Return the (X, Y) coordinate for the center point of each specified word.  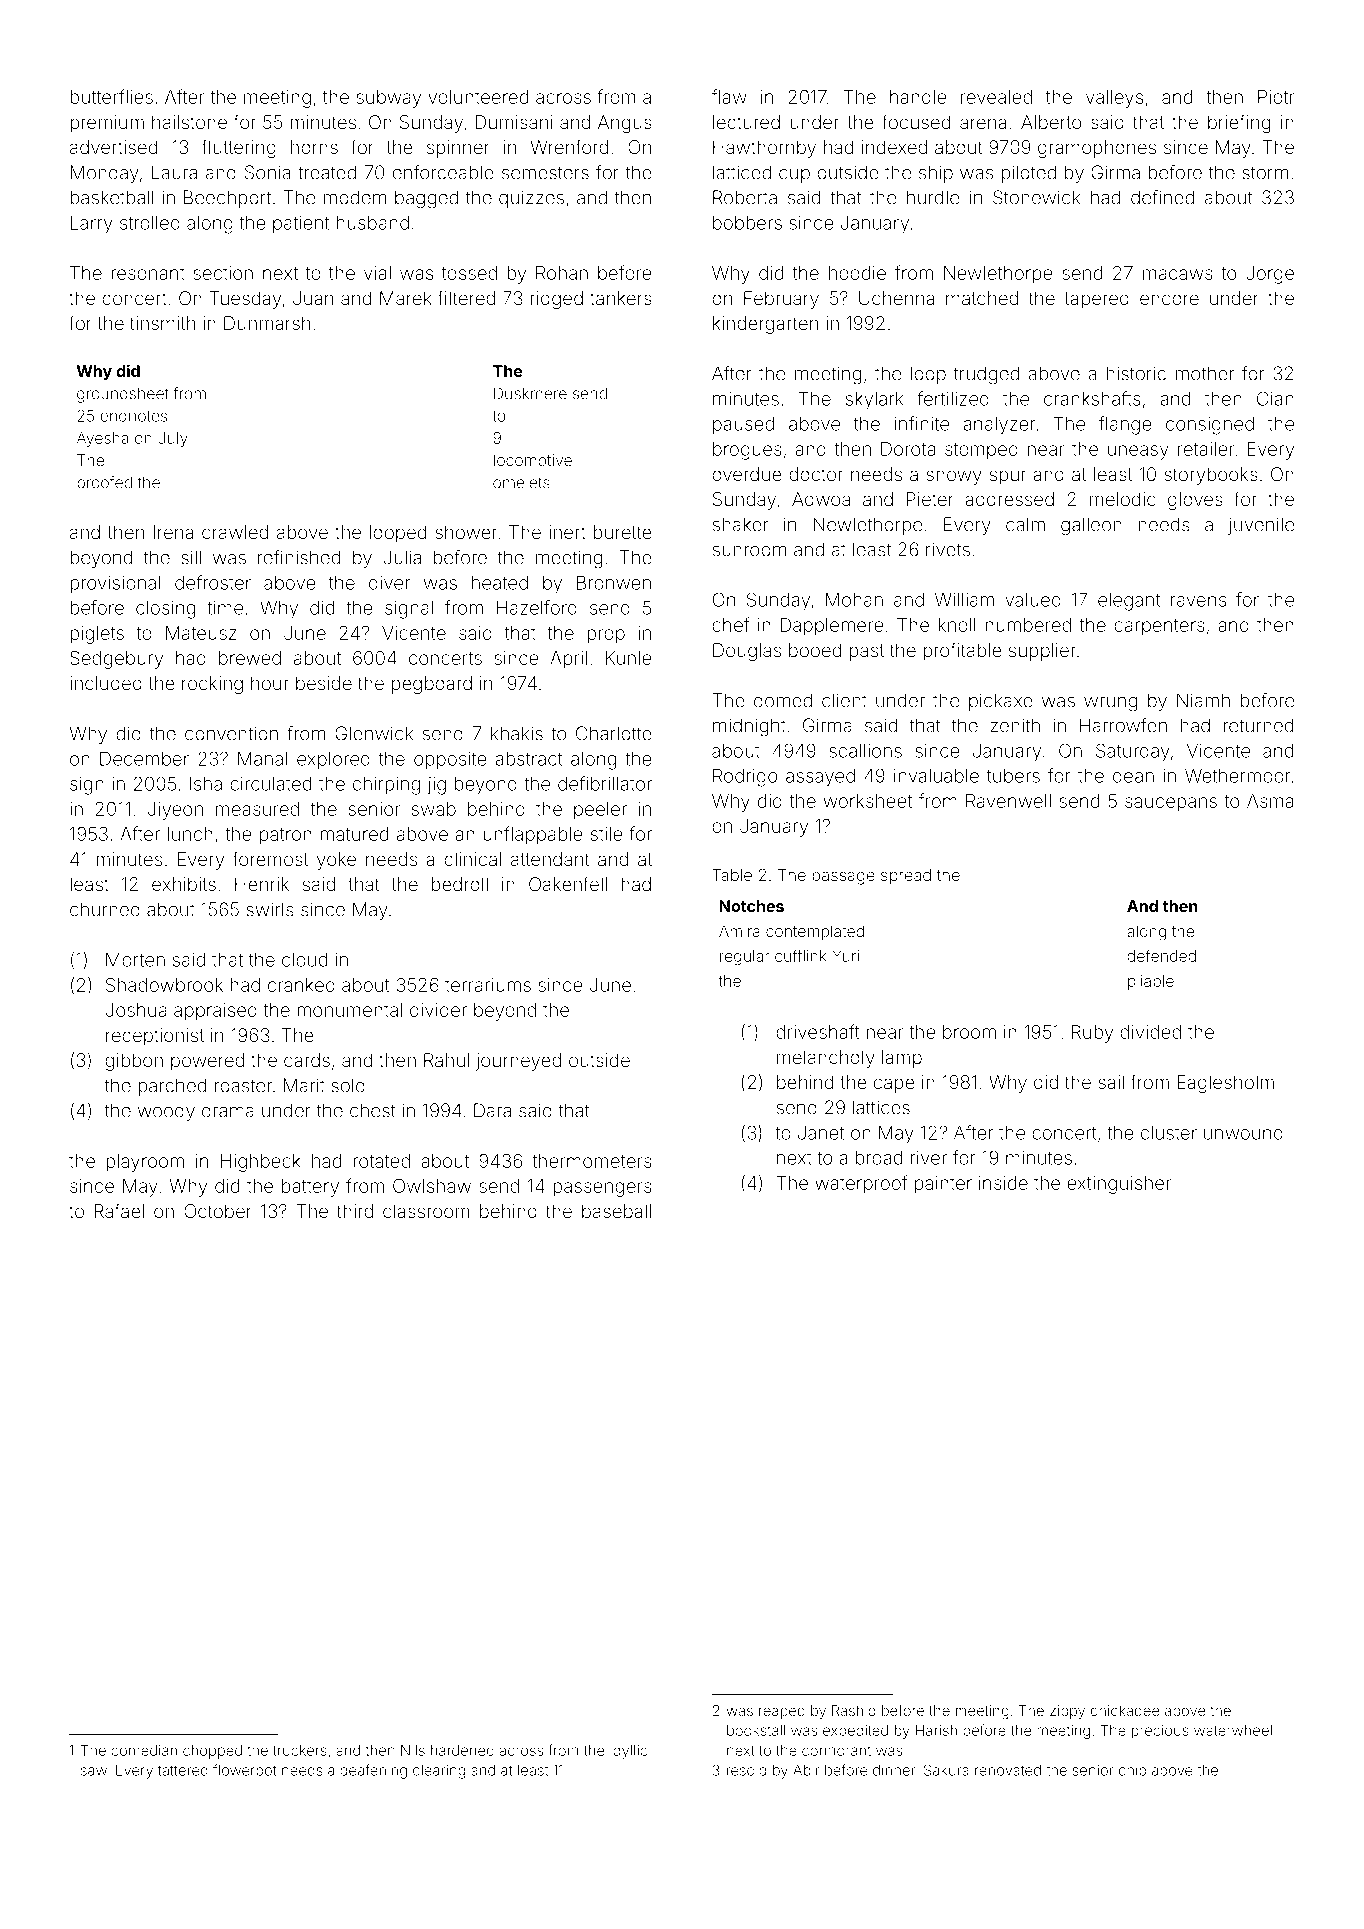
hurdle (933, 197)
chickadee (1125, 1710)
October (218, 1211)
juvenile (1261, 526)
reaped (782, 1712)
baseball (616, 1211)
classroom (426, 1211)
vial (377, 273)
